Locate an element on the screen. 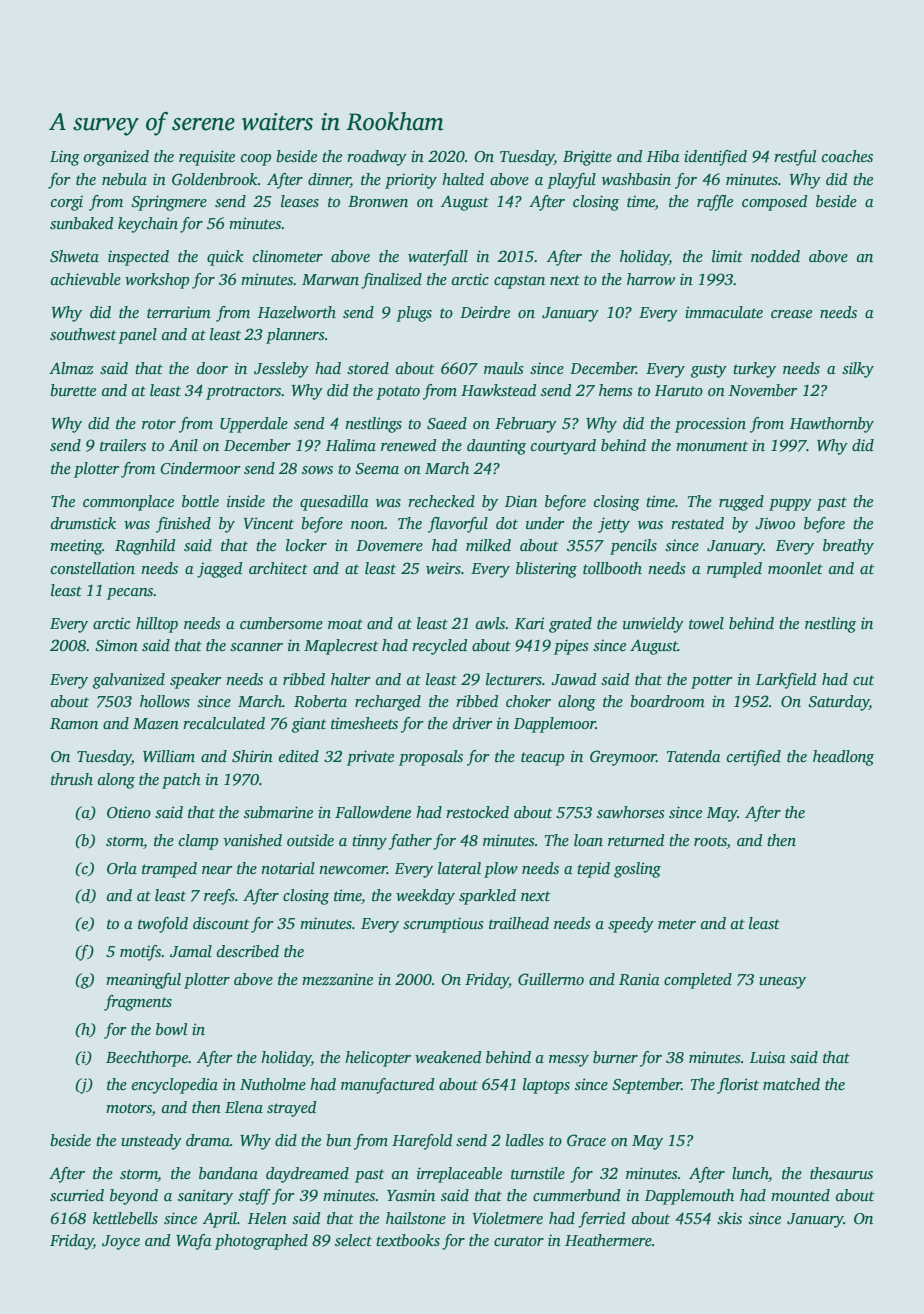 Image resolution: width=924 pixels, height=1314 pixels. thrush is located at coordinates (72, 779).
